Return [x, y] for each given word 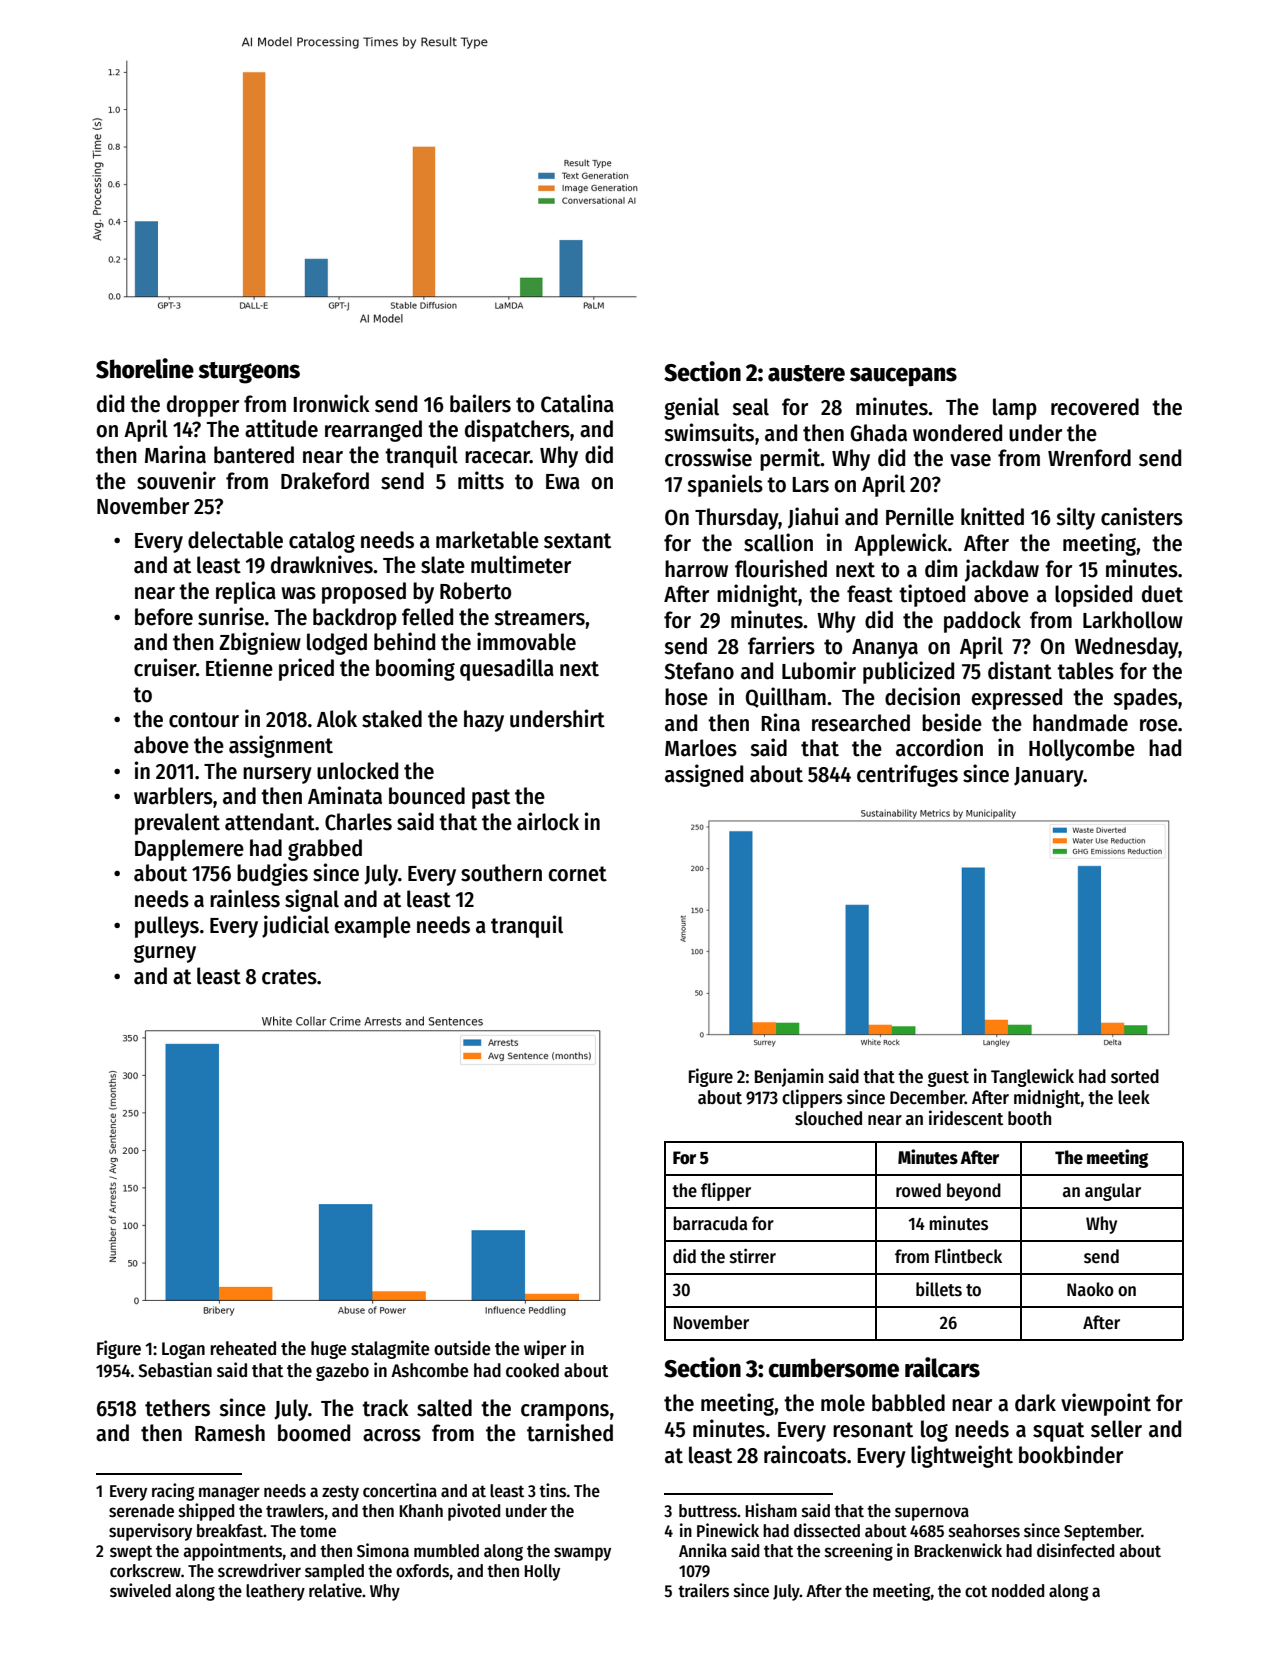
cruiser [165, 667]
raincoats [805, 1454]
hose [686, 697]
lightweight [962, 1456]
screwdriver [259, 1570]
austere [806, 373]
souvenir [176, 480]
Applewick [901, 544]
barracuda [710, 1223]
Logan [183, 1350]
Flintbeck [968, 1256]
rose [1159, 725]
